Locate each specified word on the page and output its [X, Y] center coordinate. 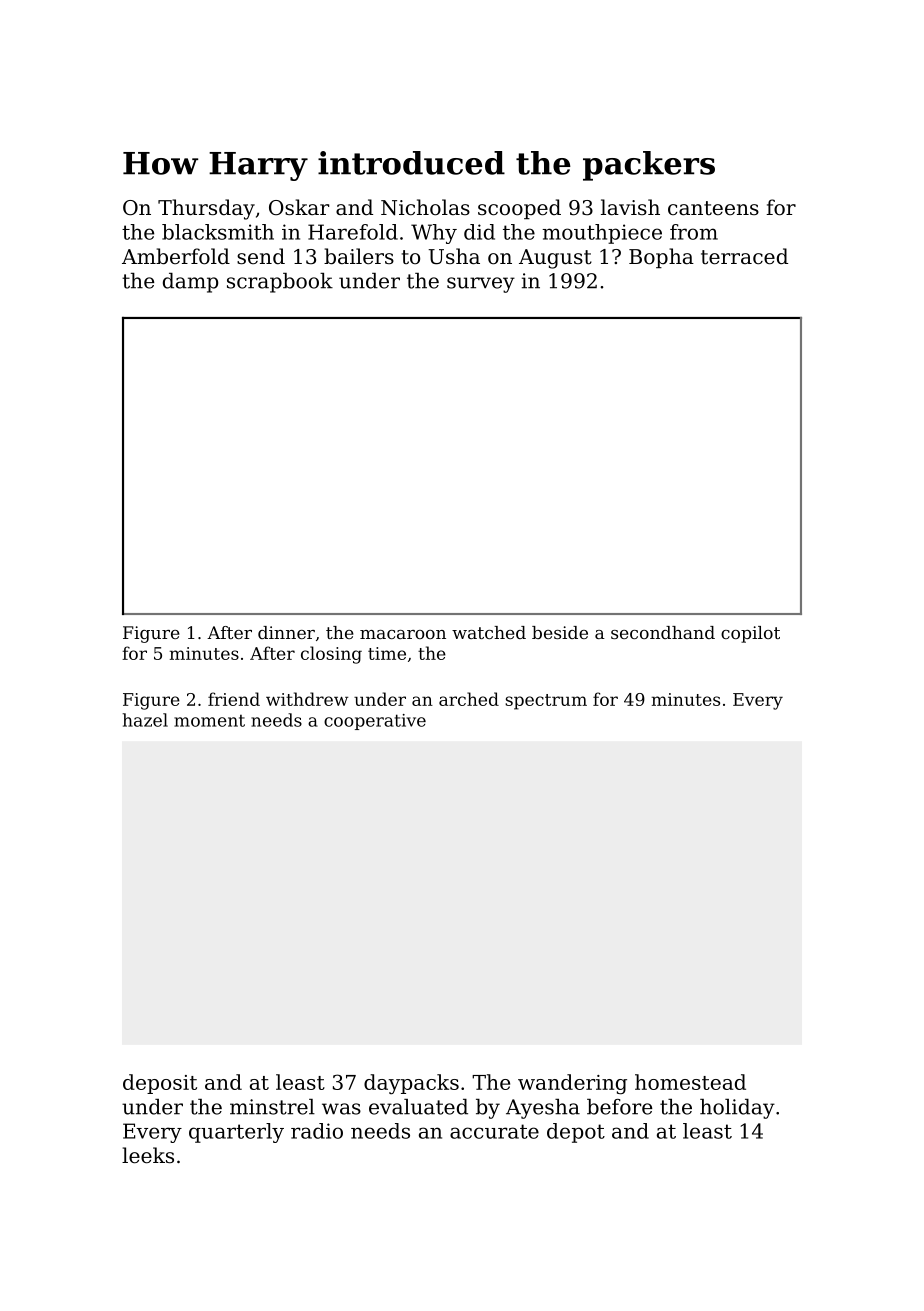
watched [489, 632]
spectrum [546, 702]
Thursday [206, 209]
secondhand [663, 632]
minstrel [272, 1107]
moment [209, 721]
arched [469, 699]
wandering [572, 1084]
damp [190, 283]
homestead [690, 1082]
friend [234, 699]
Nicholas [425, 207]
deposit [160, 1084]
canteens [713, 208]
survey [481, 285]
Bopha [661, 258]
